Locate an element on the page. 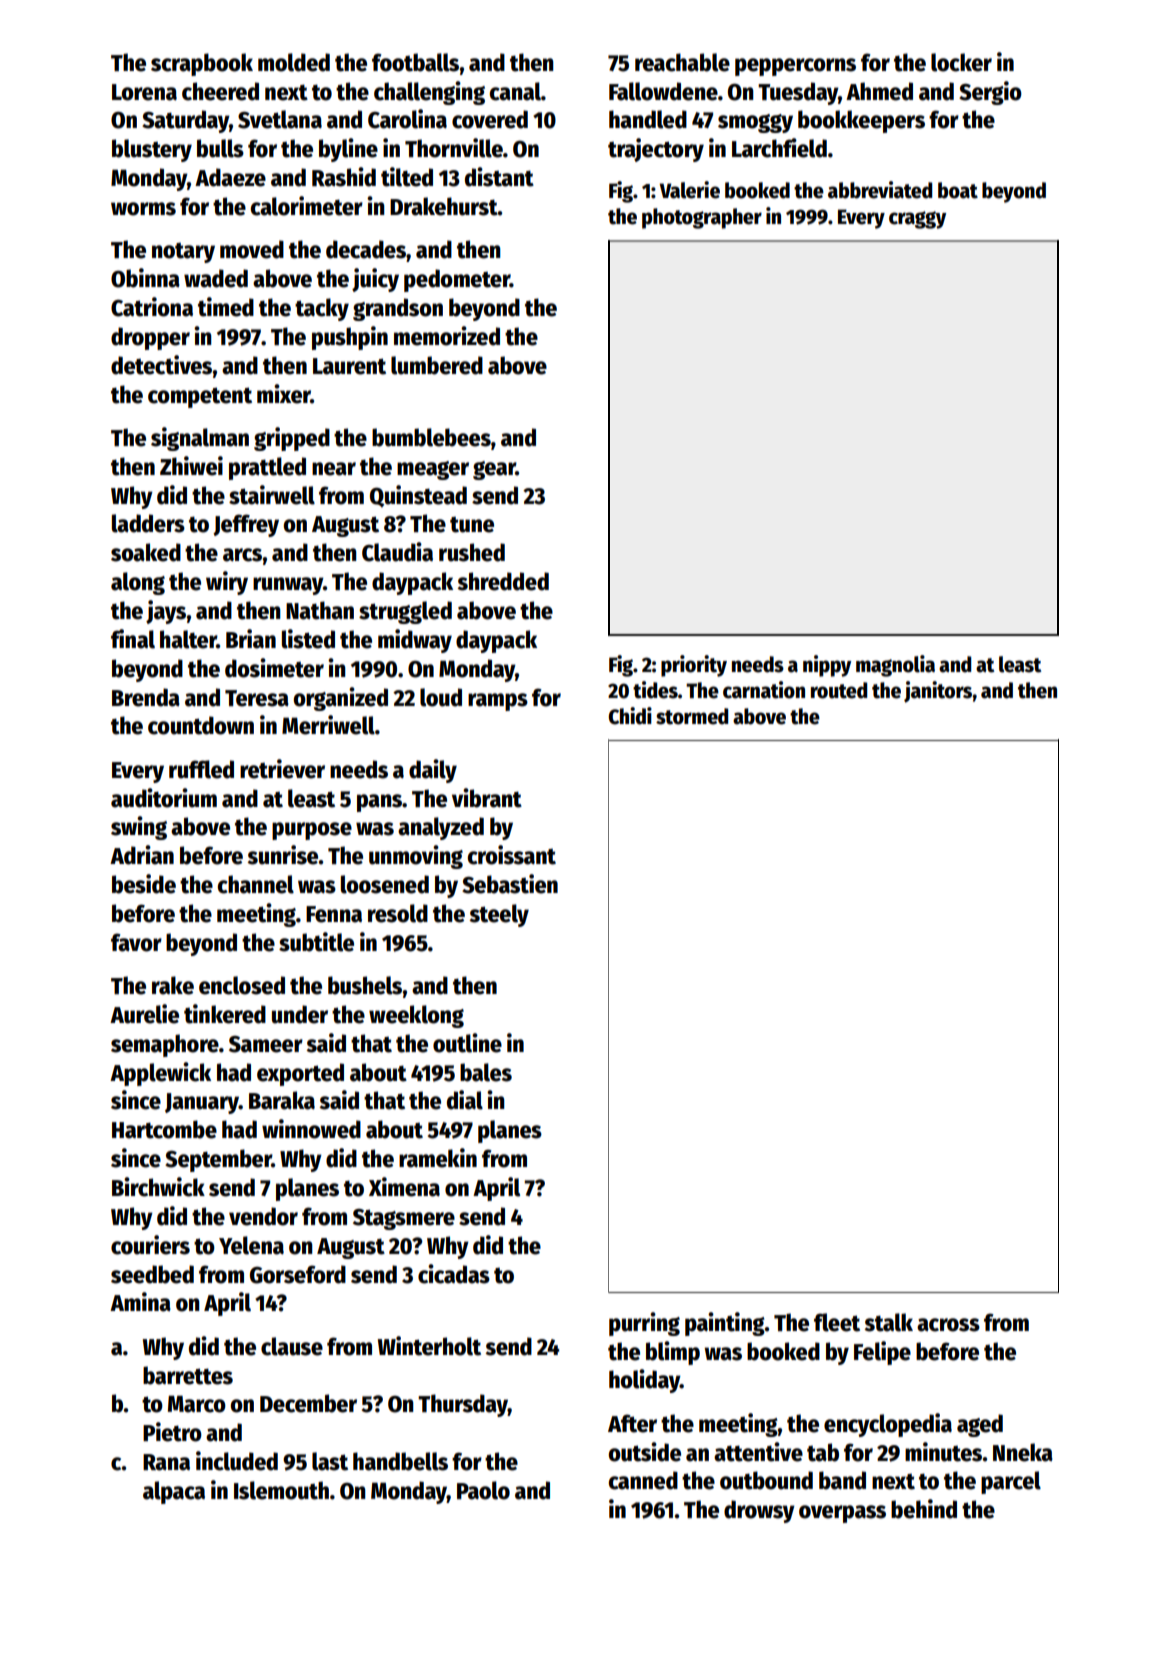 The image size is (1170, 1654). magnolia is located at coordinates (895, 666).
